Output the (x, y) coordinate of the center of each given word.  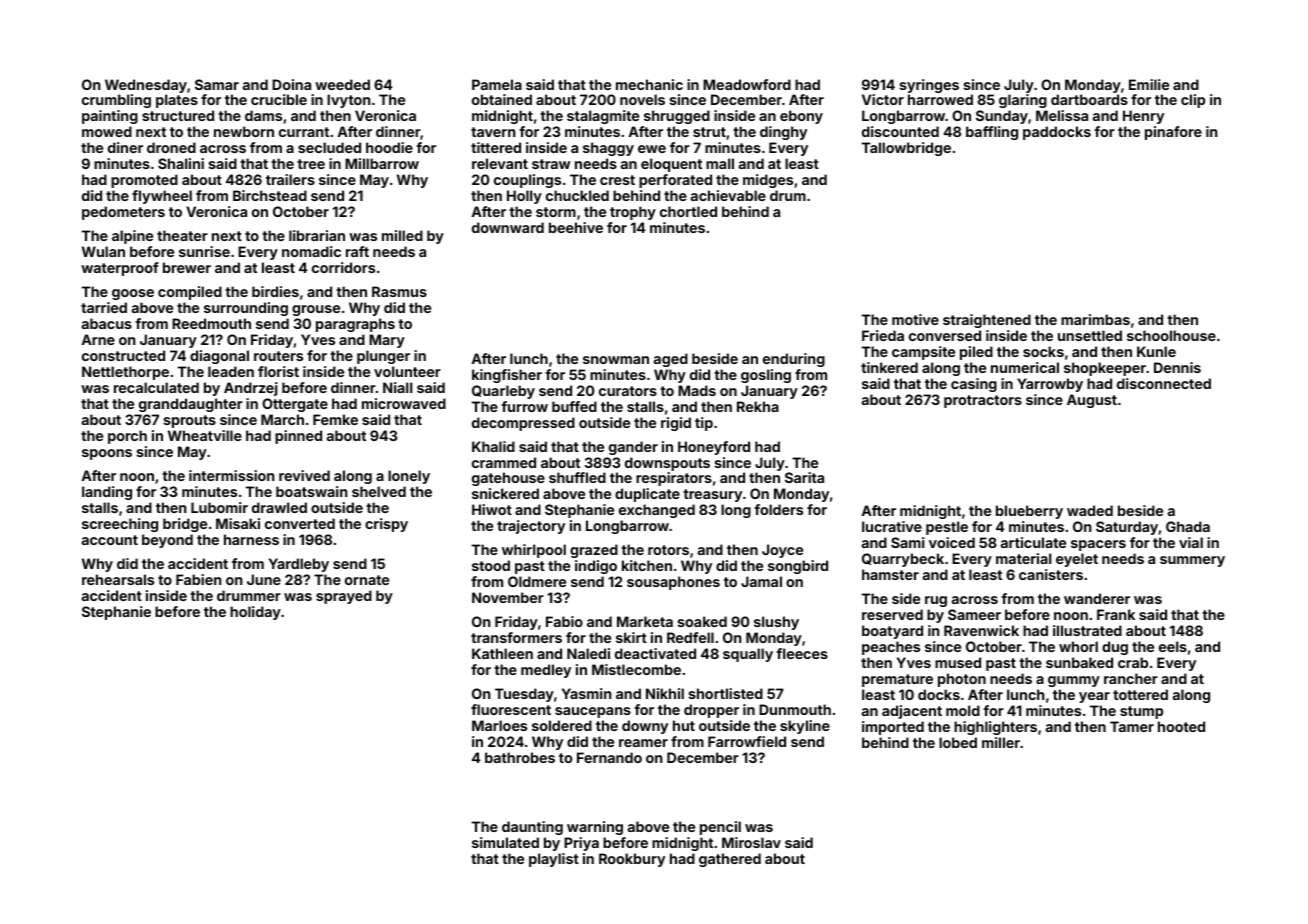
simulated (505, 842)
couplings (527, 181)
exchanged (657, 511)
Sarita (804, 477)
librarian (317, 235)
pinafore (1173, 133)
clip (1193, 101)
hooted (1181, 726)
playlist (554, 860)
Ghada (1188, 526)
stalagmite (603, 117)
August (1092, 401)
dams (263, 115)
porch (127, 437)
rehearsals (118, 579)
